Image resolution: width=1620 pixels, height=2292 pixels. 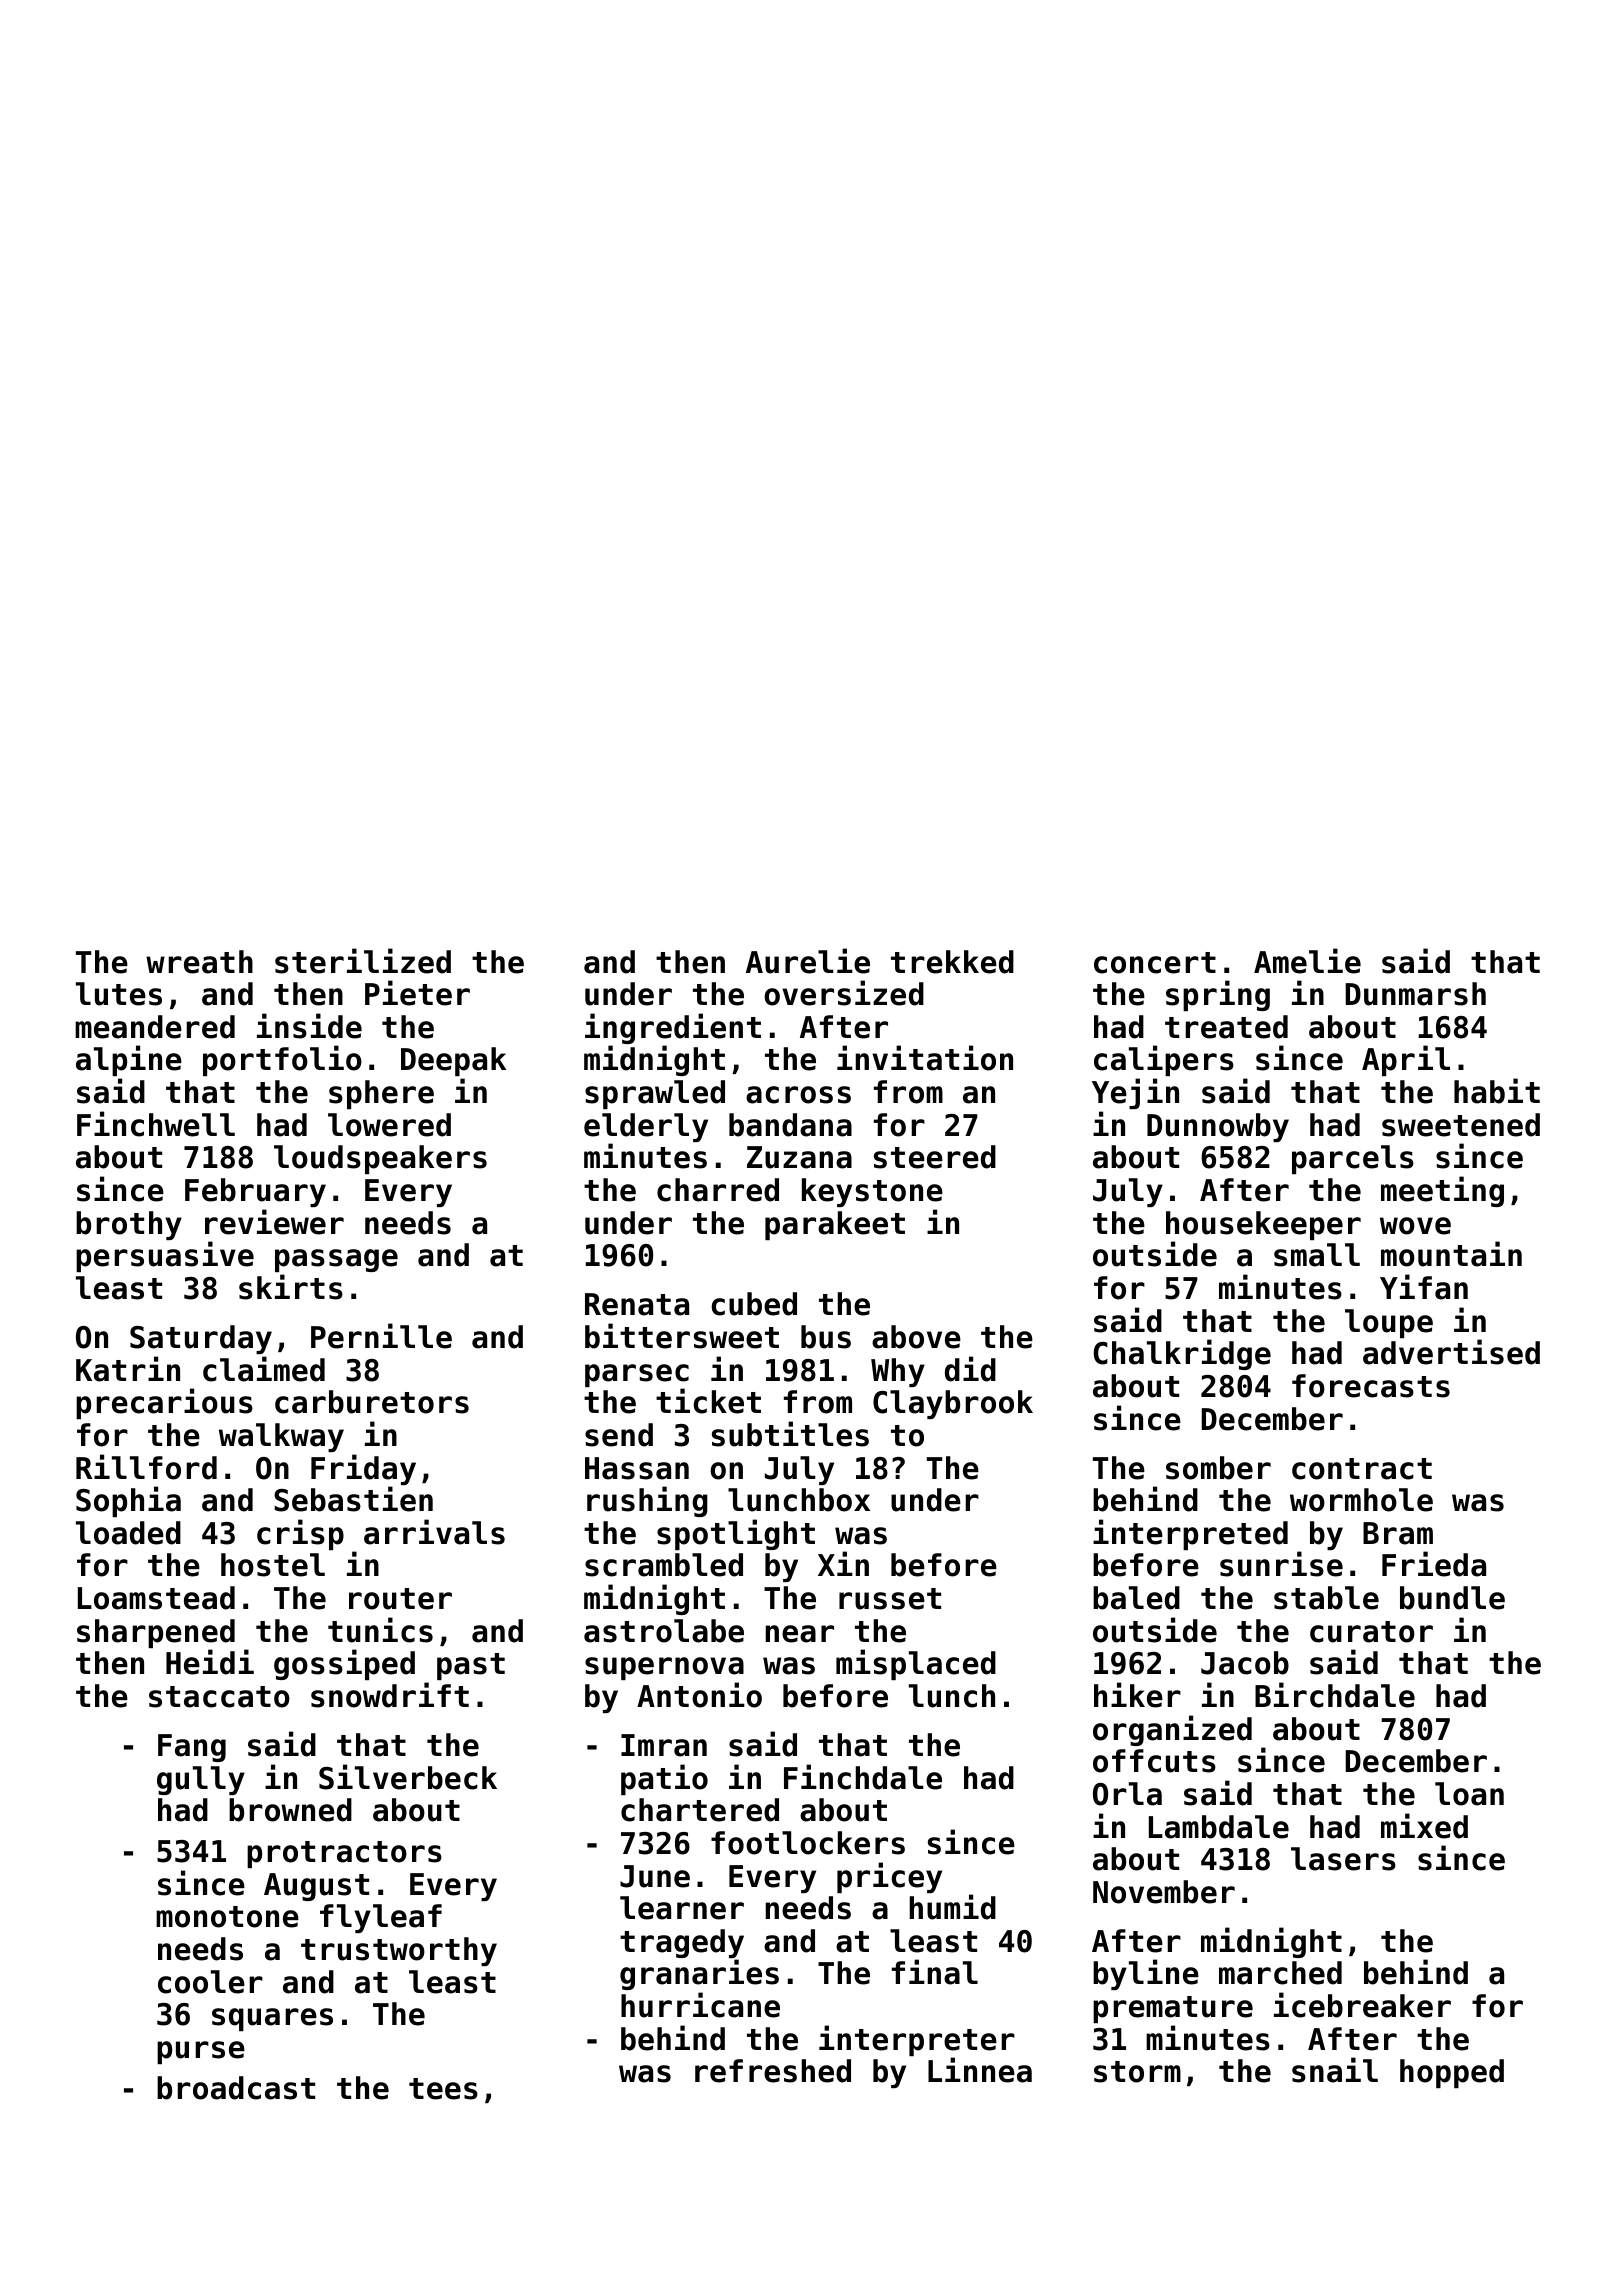 What do you see at coordinates (1164, 1060) in the image?
I see `calipers` at bounding box center [1164, 1060].
